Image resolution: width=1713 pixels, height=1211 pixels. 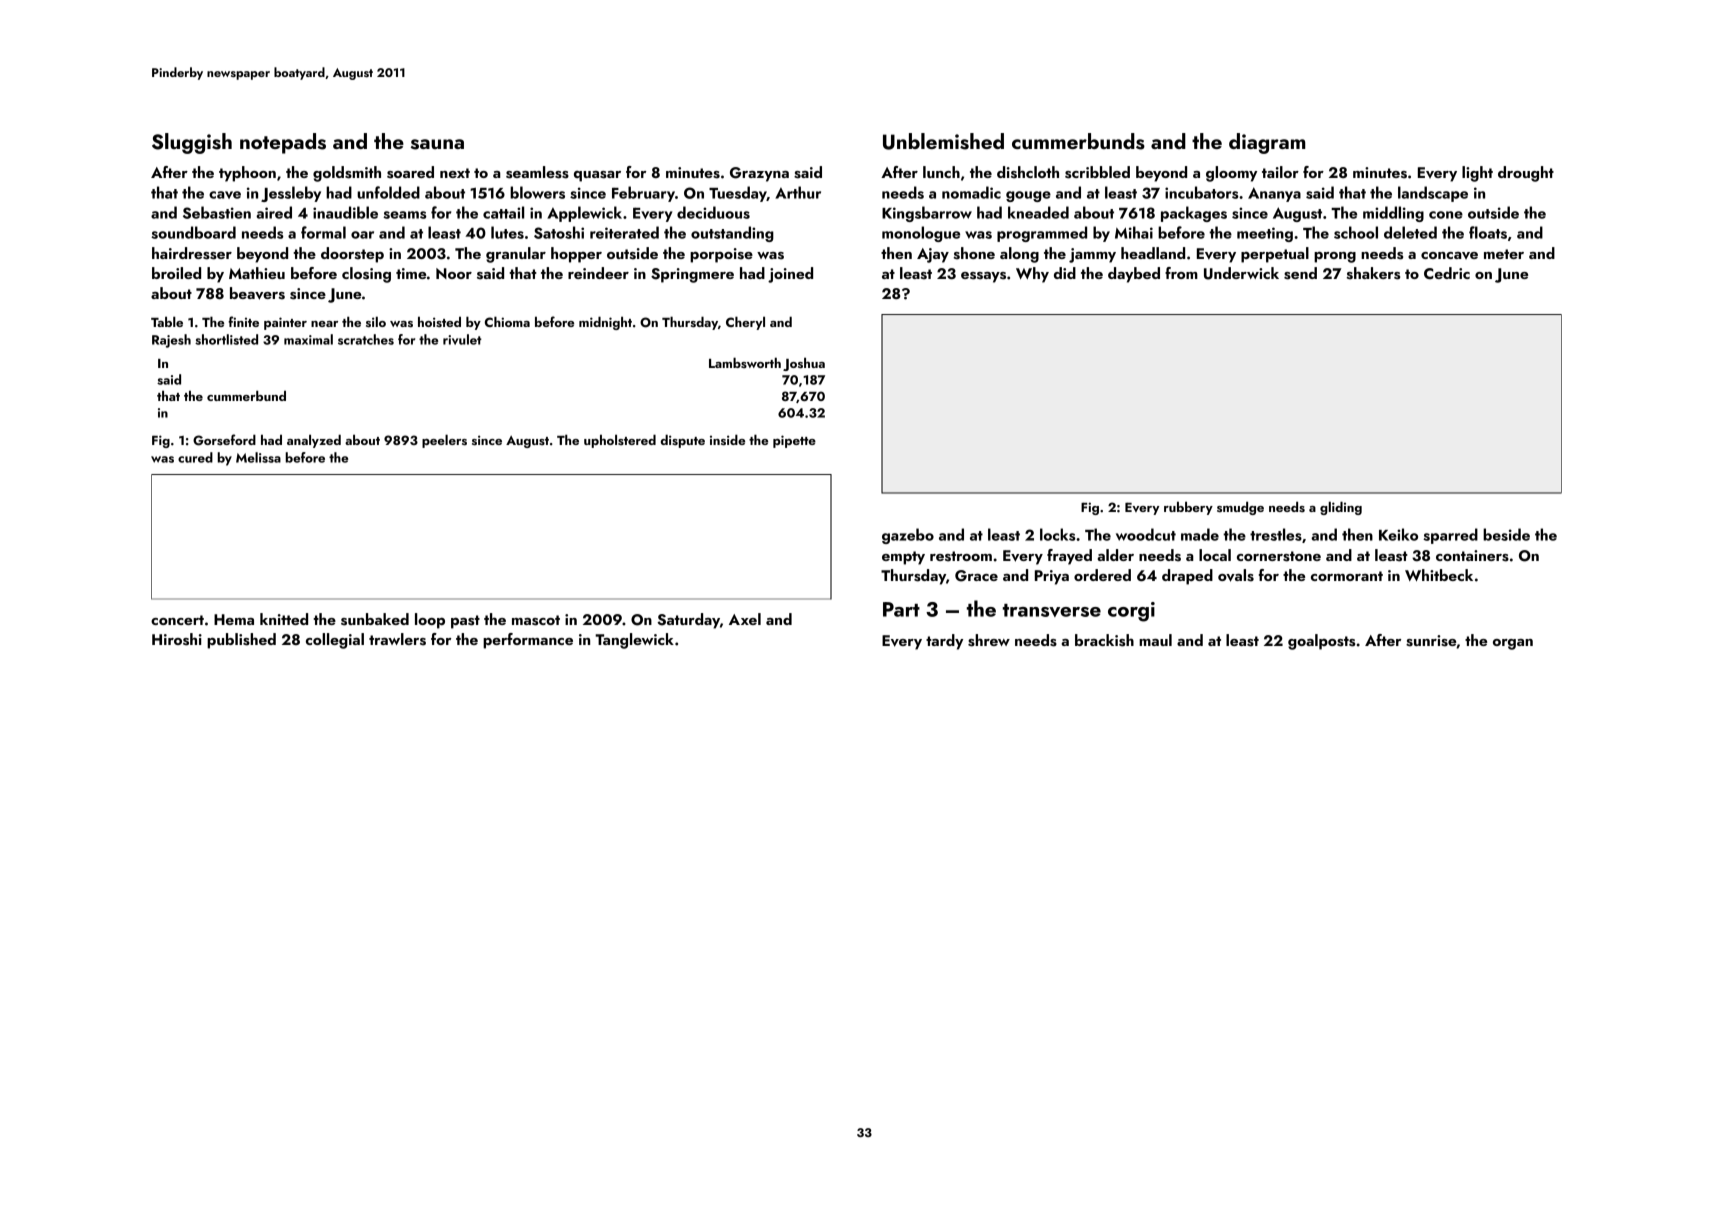 I want to click on shakers, so click(x=1373, y=273).
